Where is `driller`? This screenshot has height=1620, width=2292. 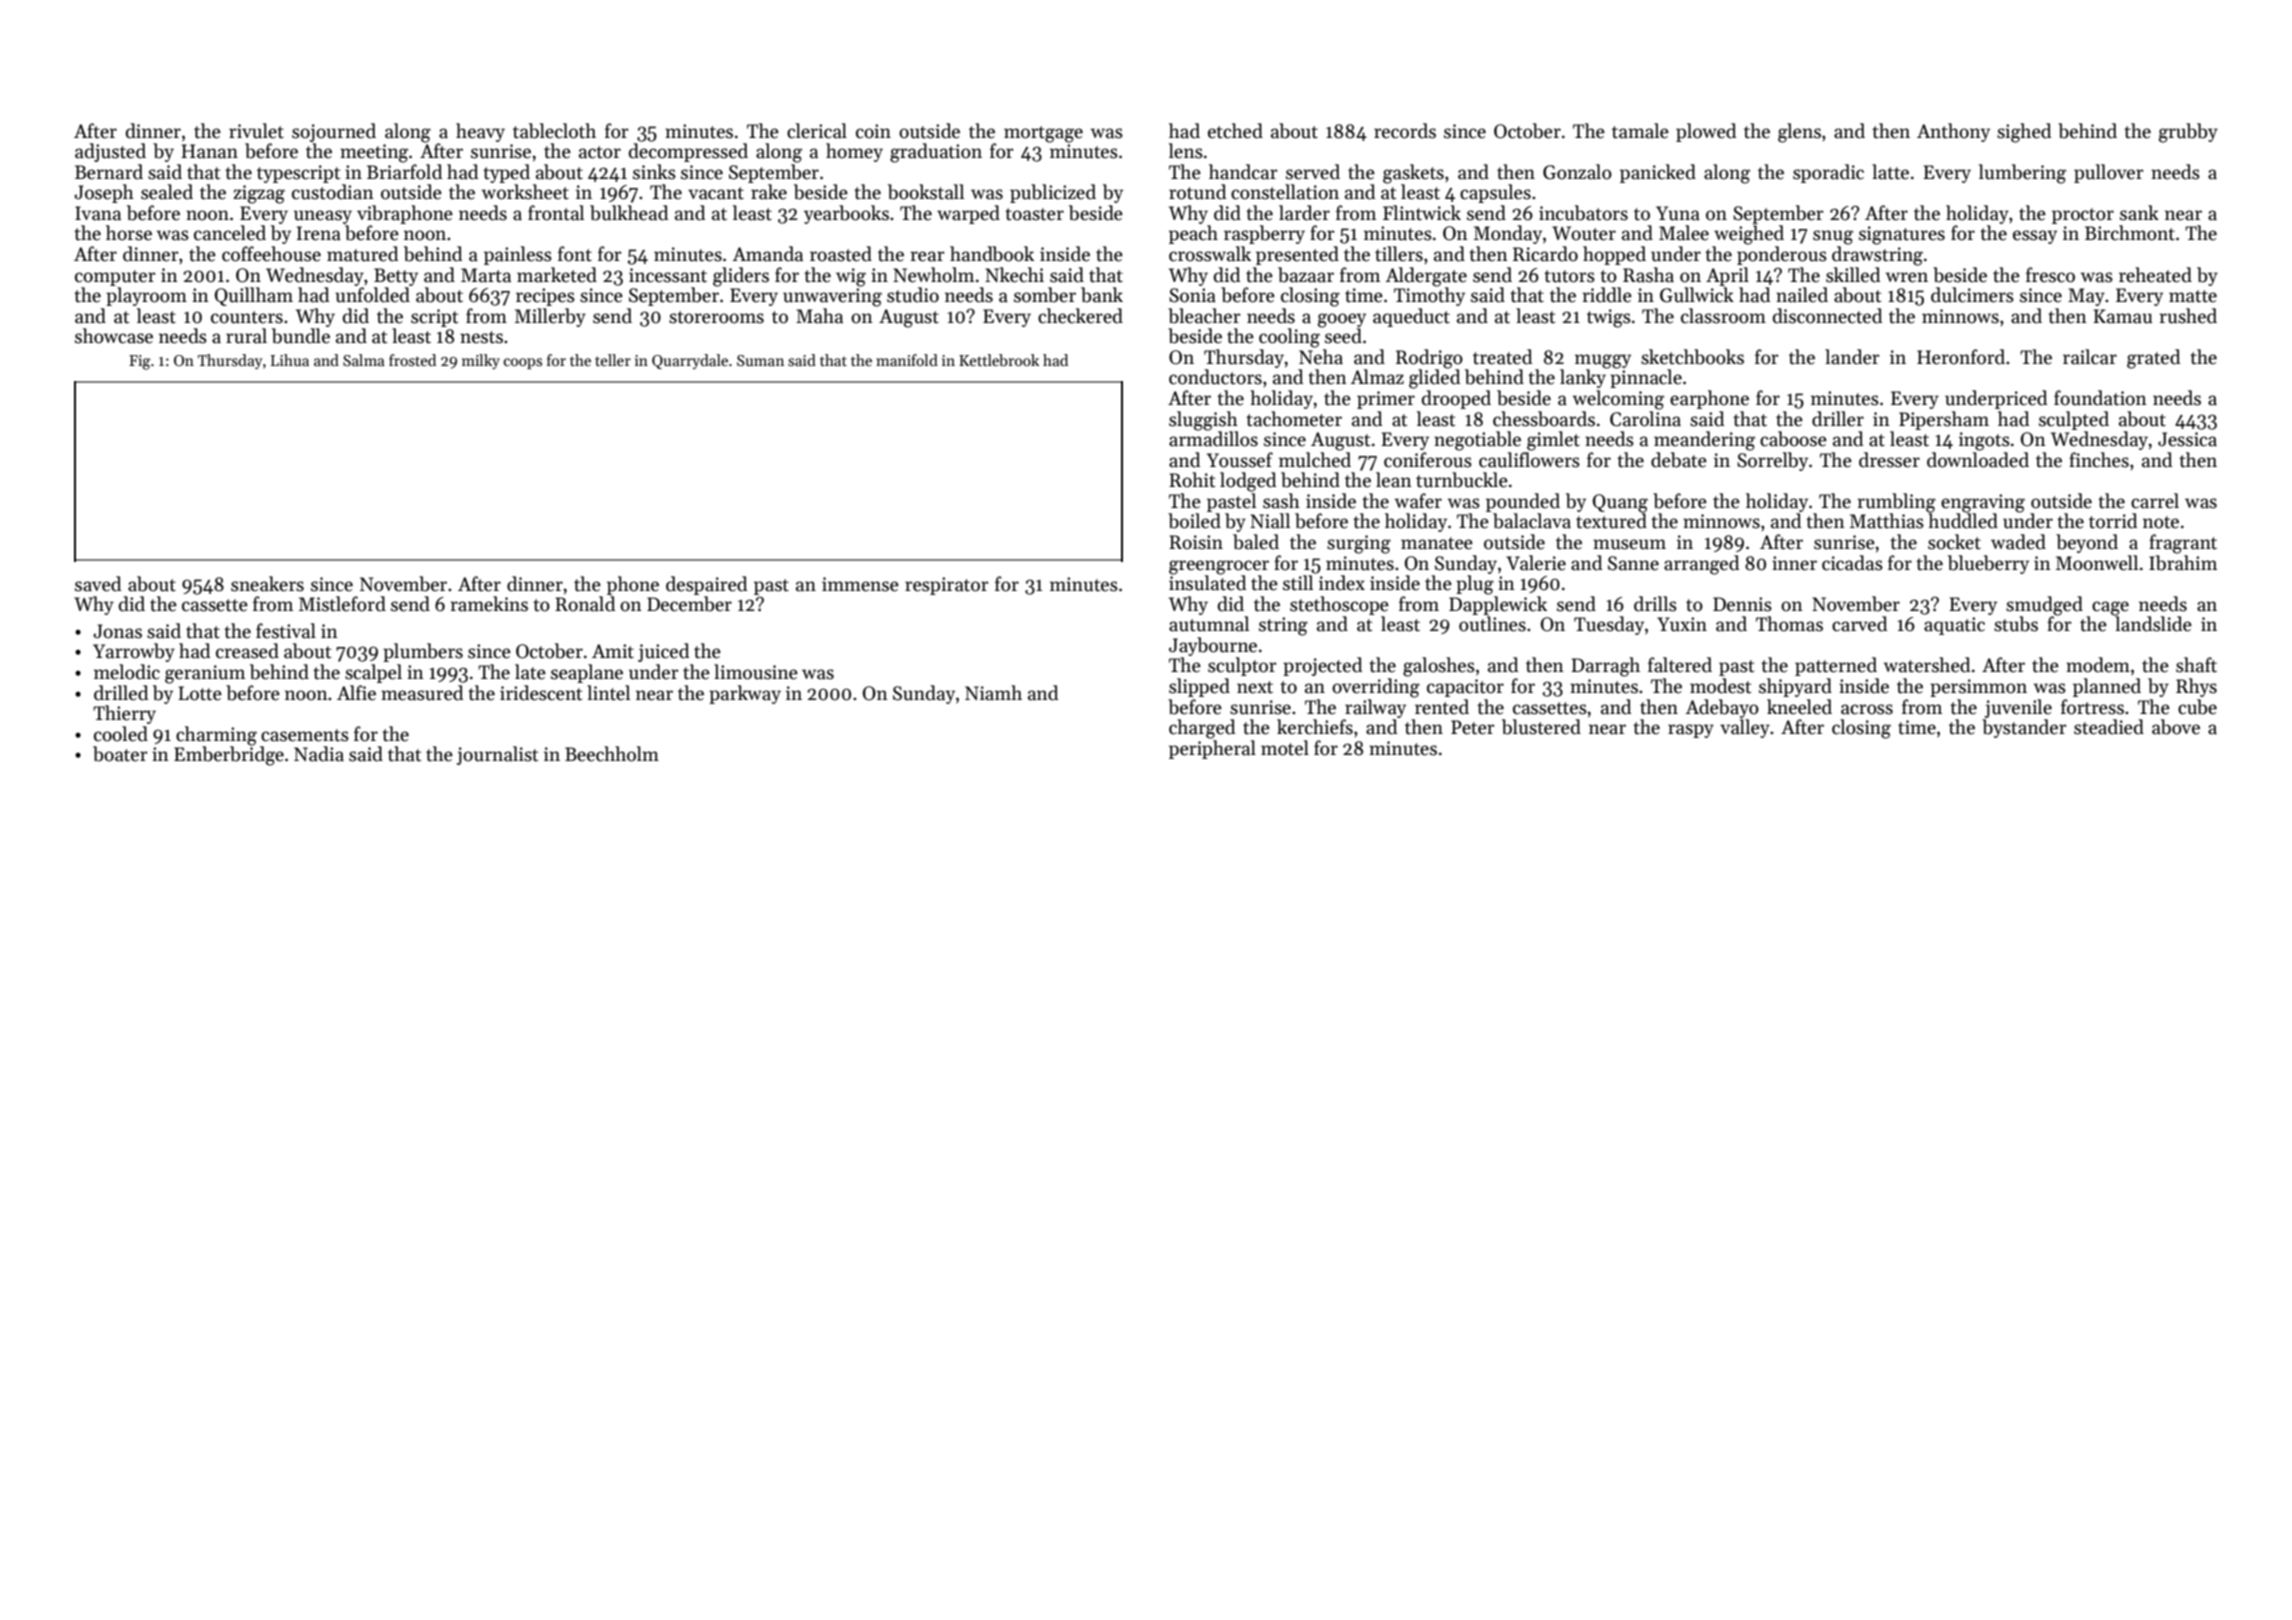 driller is located at coordinates (1838, 419).
